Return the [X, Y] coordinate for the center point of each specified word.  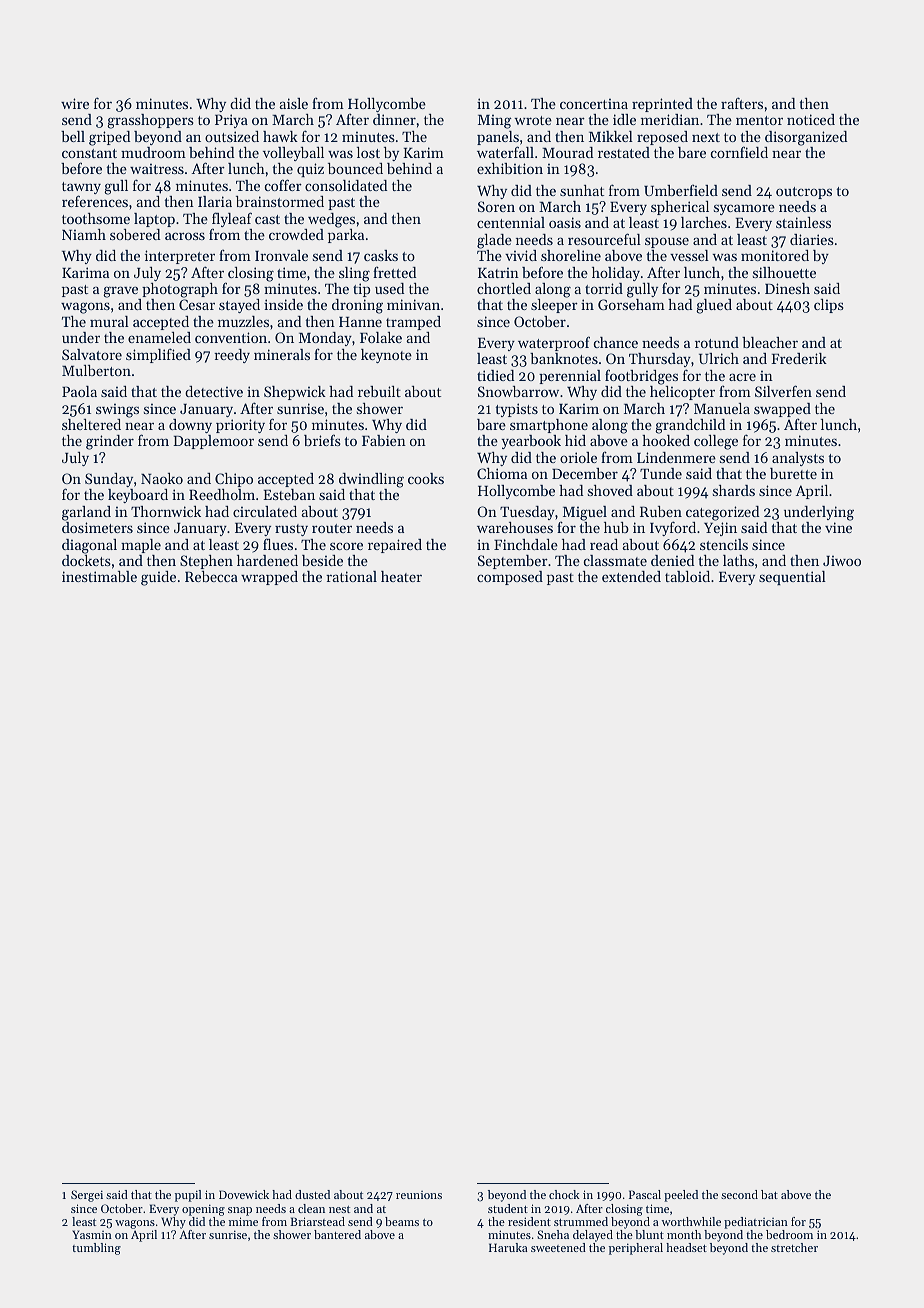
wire [75, 103]
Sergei [87, 1196]
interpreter [180, 257]
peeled [681, 1196]
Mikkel [611, 136]
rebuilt [379, 391]
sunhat [582, 190]
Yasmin [92, 1234]
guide [158, 578]
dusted [312, 1194]
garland [86, 513]
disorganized [806, 138]
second [739, 1194]
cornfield [739, 152]
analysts [798, 459]
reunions [419, 1195]
